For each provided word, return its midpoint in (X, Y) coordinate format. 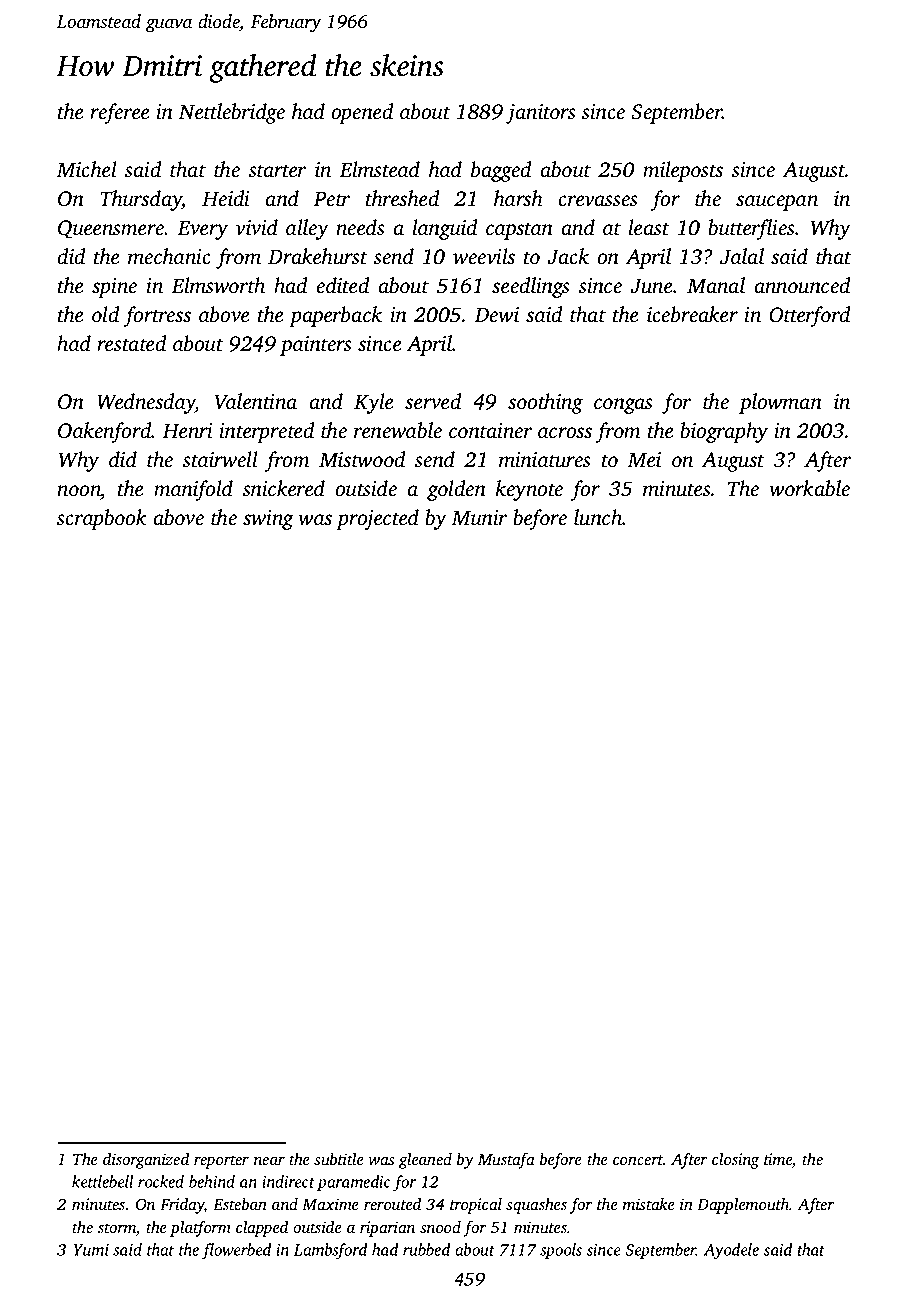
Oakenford (104, 432)
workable (809, 488)
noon (79, 492)
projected (377, 519)
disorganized (146, 1161)
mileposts (683, 171)
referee (120, 113)
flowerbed (236, 1251)
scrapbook (102, 519)
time (778, 1159)
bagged (501, 171)
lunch (598, 517)
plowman (780, 403)
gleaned (425, 1161)
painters (316, 346)
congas (623, 406)
